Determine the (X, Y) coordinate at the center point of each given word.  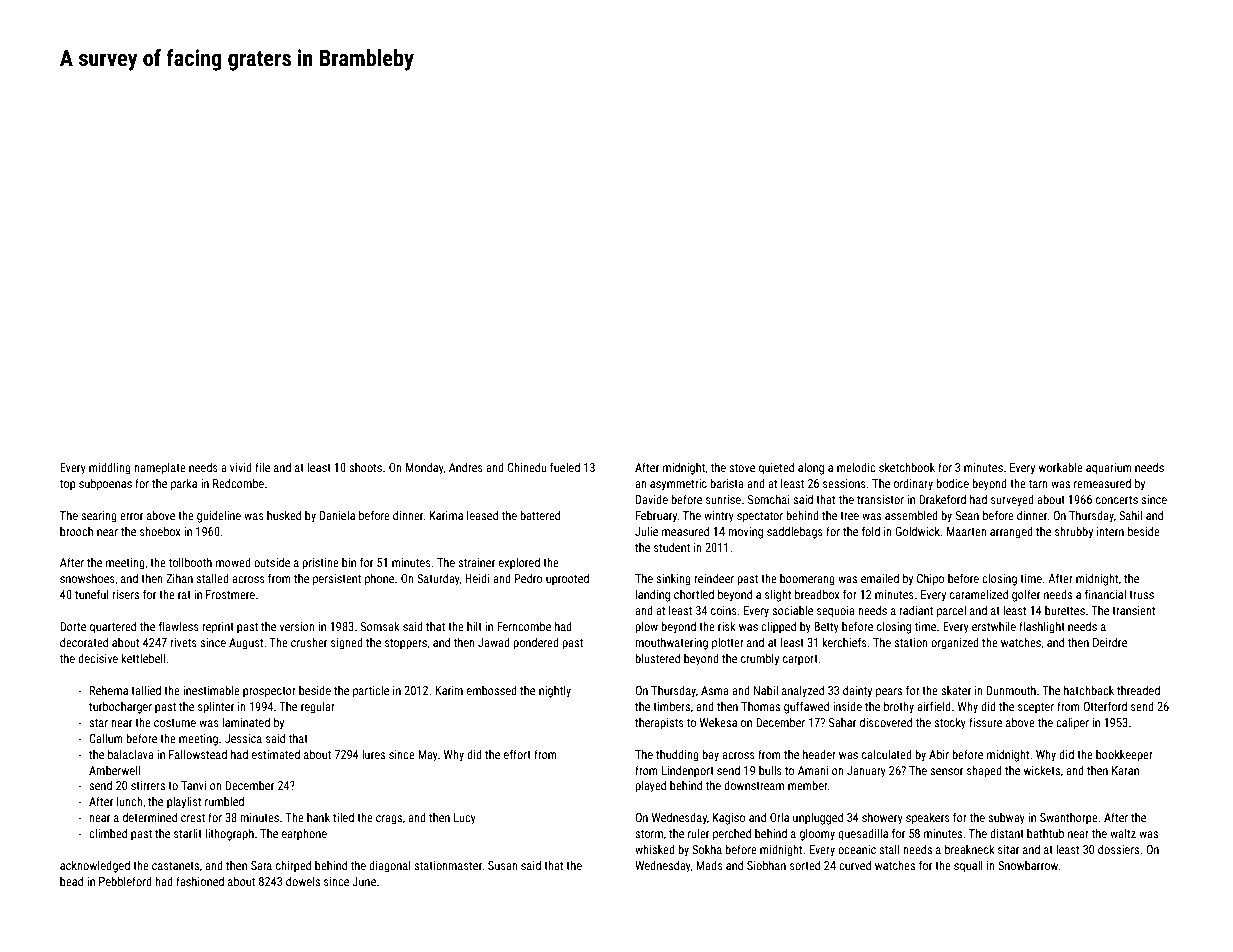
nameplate (160, 468)
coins (724, 610)
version (297, 626)
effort (517, 754)
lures (373, 754)
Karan (1125, 770)
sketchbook (907, 467)
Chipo (930, 579)
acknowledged (95, 866)
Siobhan (766, 865)
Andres (466, 467)
